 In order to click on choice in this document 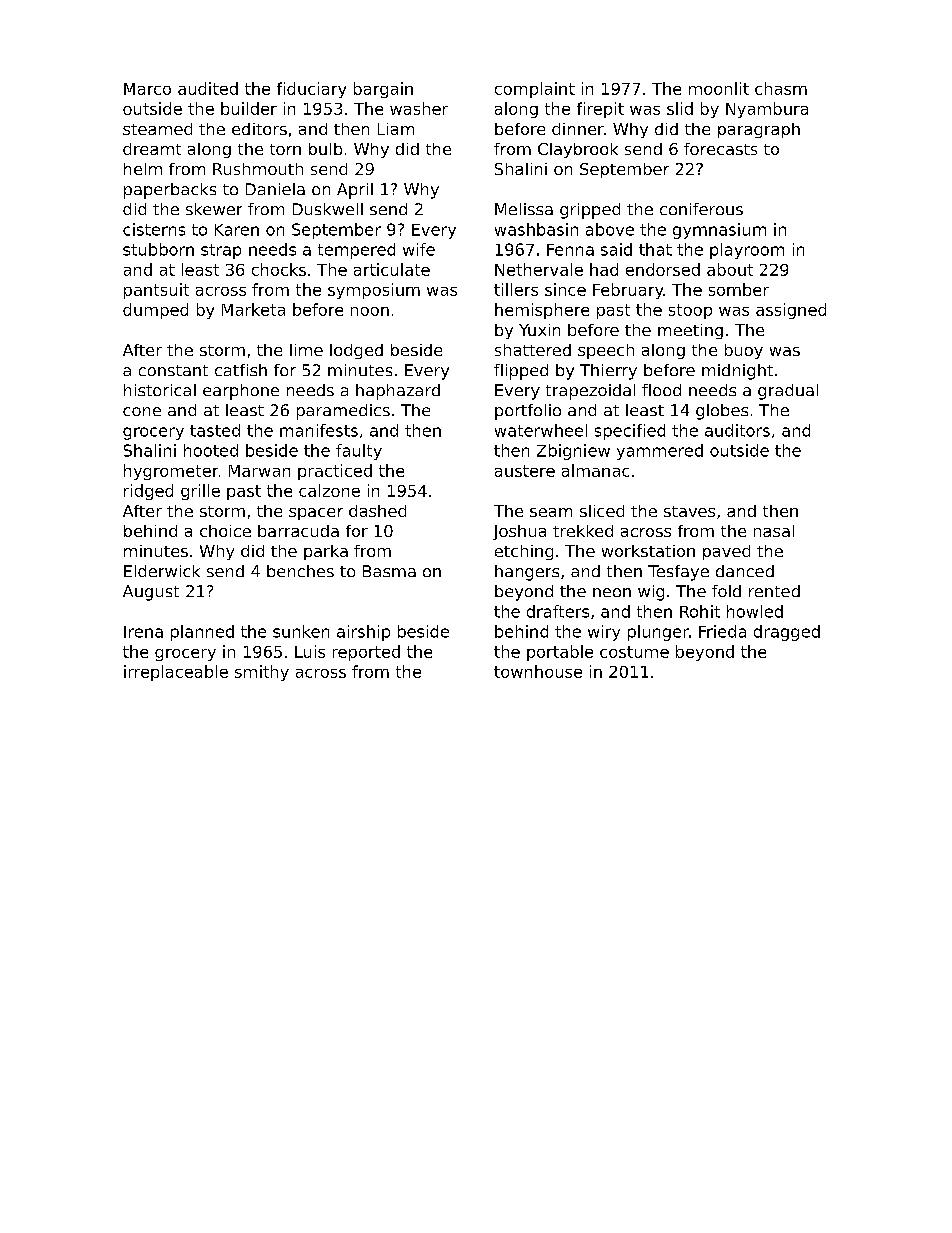, I will do `click(225, 531)`.
